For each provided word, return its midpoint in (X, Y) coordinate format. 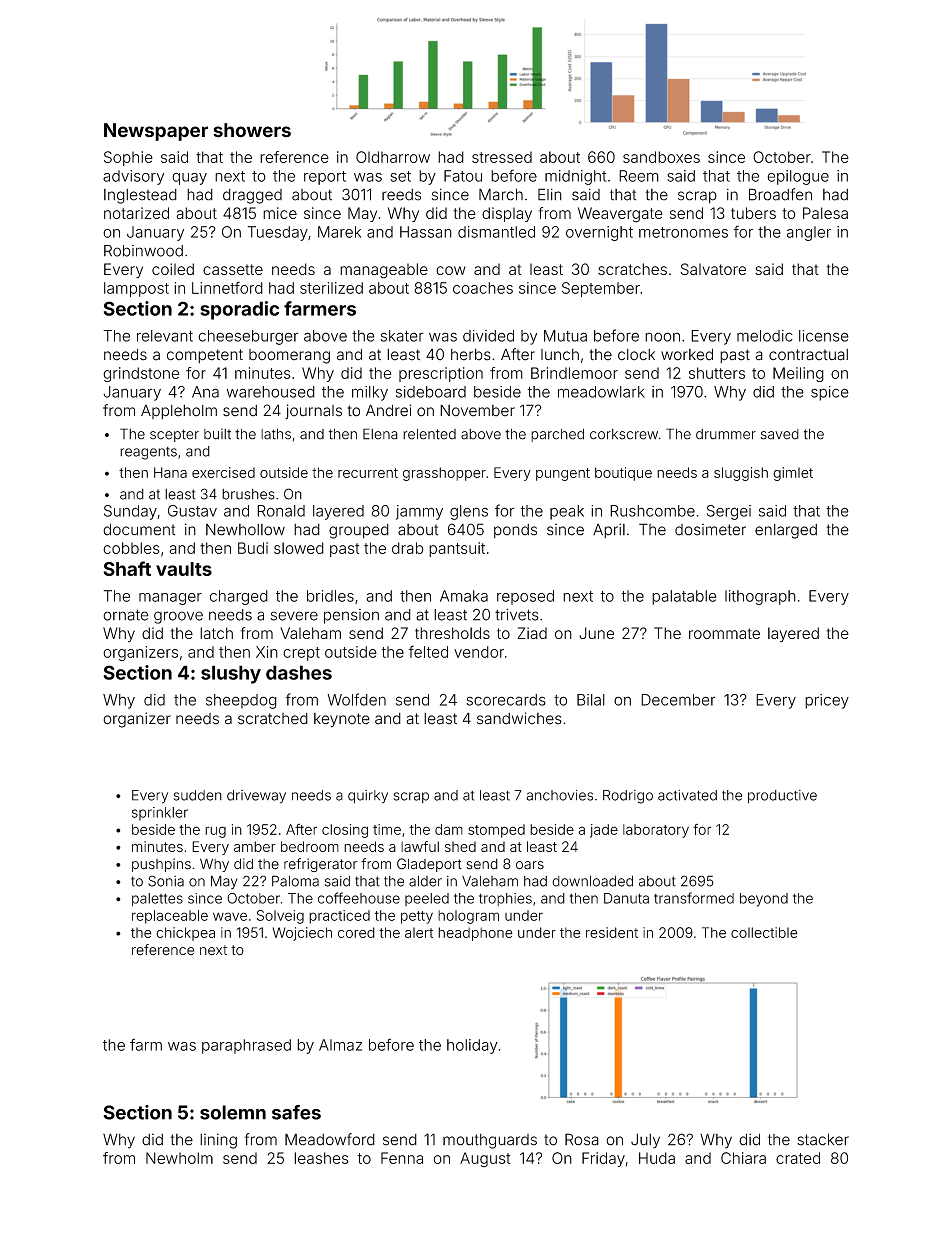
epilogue (798, 177)
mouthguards (490, 1141)
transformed (694, 898)
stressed (502, 157)
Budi (253, 548)
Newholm (179, 1158)
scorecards (506, 700)
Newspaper (156, 132)
